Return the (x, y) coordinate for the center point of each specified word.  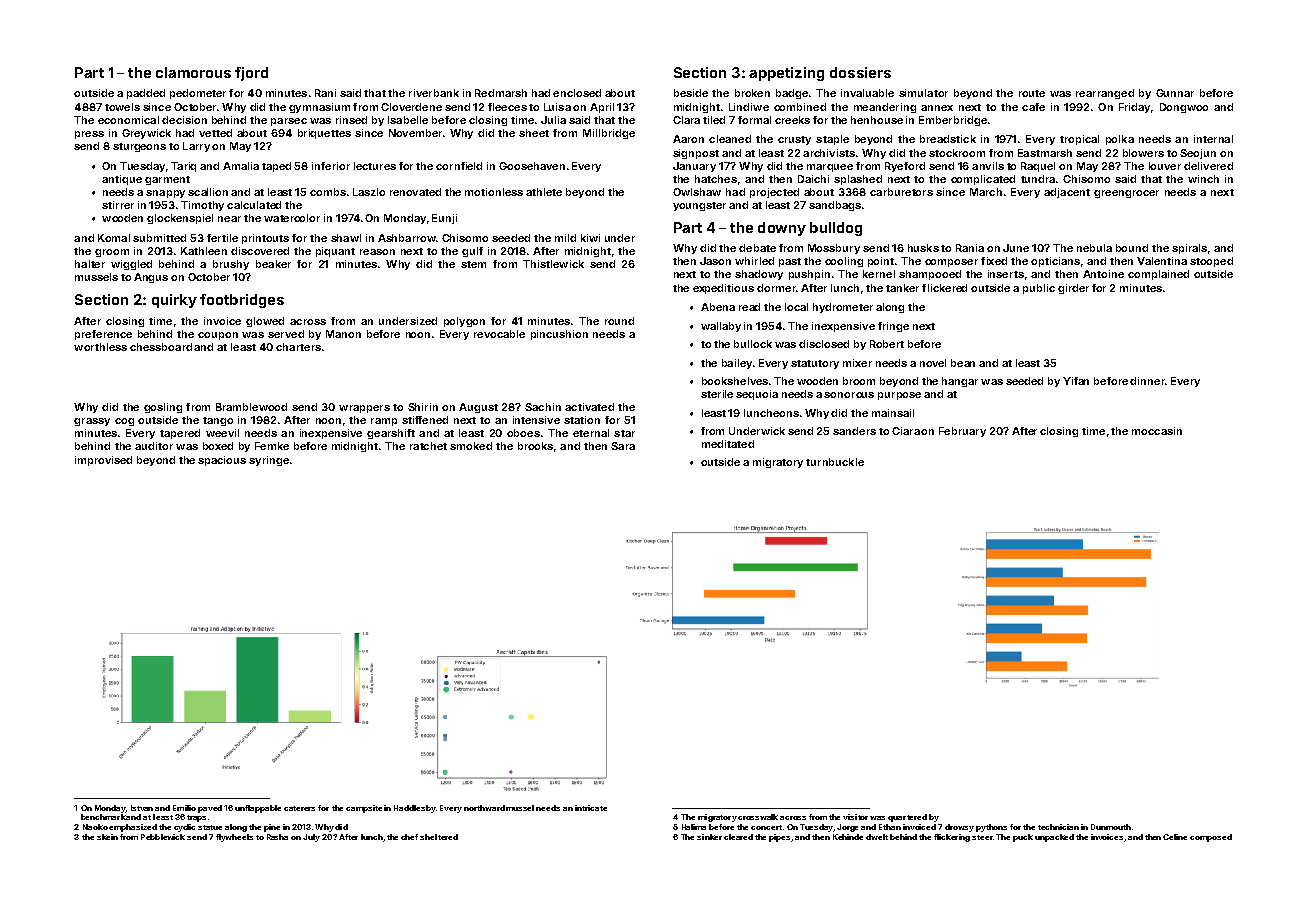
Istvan (142, 808)
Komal (114, 238)
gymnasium (319, 108)
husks (923, 248)
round (619, 321)
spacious (222, 461)
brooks (535, 446)
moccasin (1157, 431)
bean (963, 363)
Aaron (688, 139)
